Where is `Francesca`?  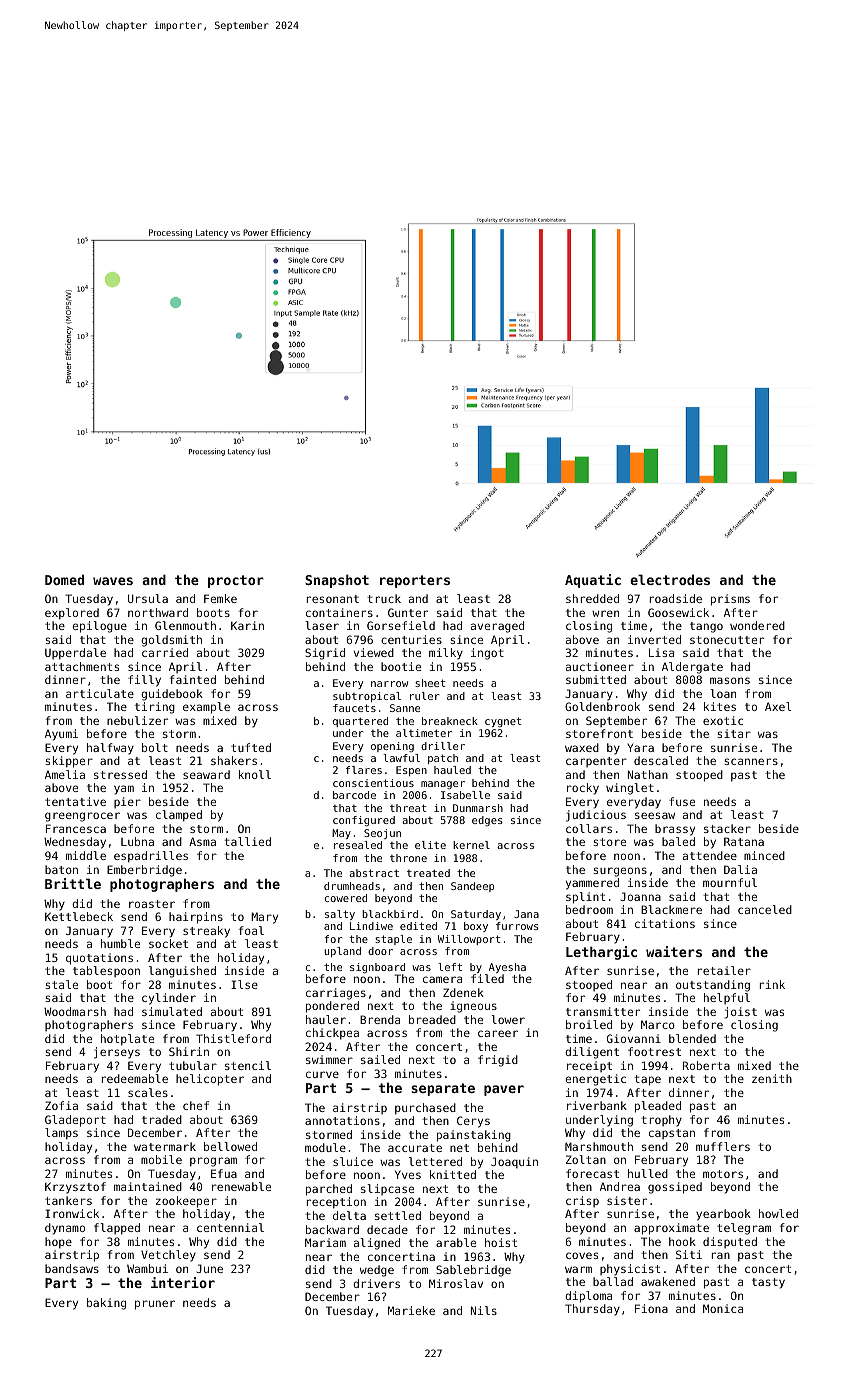
Francesca is located at coordinates (76, 828).
